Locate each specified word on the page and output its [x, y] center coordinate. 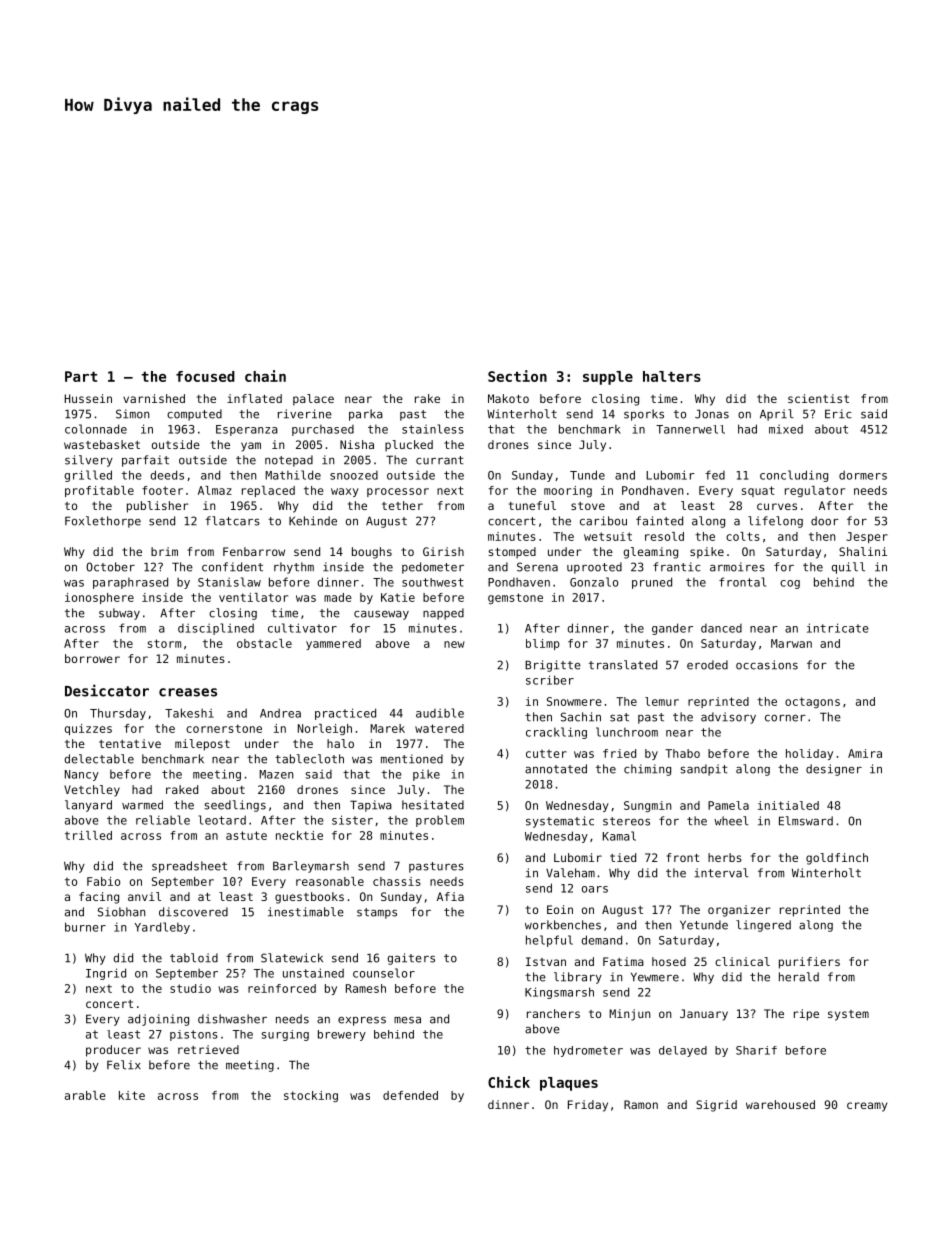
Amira [865, 753]
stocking [311, 1096]
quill [848, 568]
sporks [644, 415]
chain [265, 376]
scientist [818, 398]
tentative [130, 743]
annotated [556, 769]
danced [721, 628]
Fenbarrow [254, 551]
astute [246, 835]
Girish [443, 551]
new [454, 644]
